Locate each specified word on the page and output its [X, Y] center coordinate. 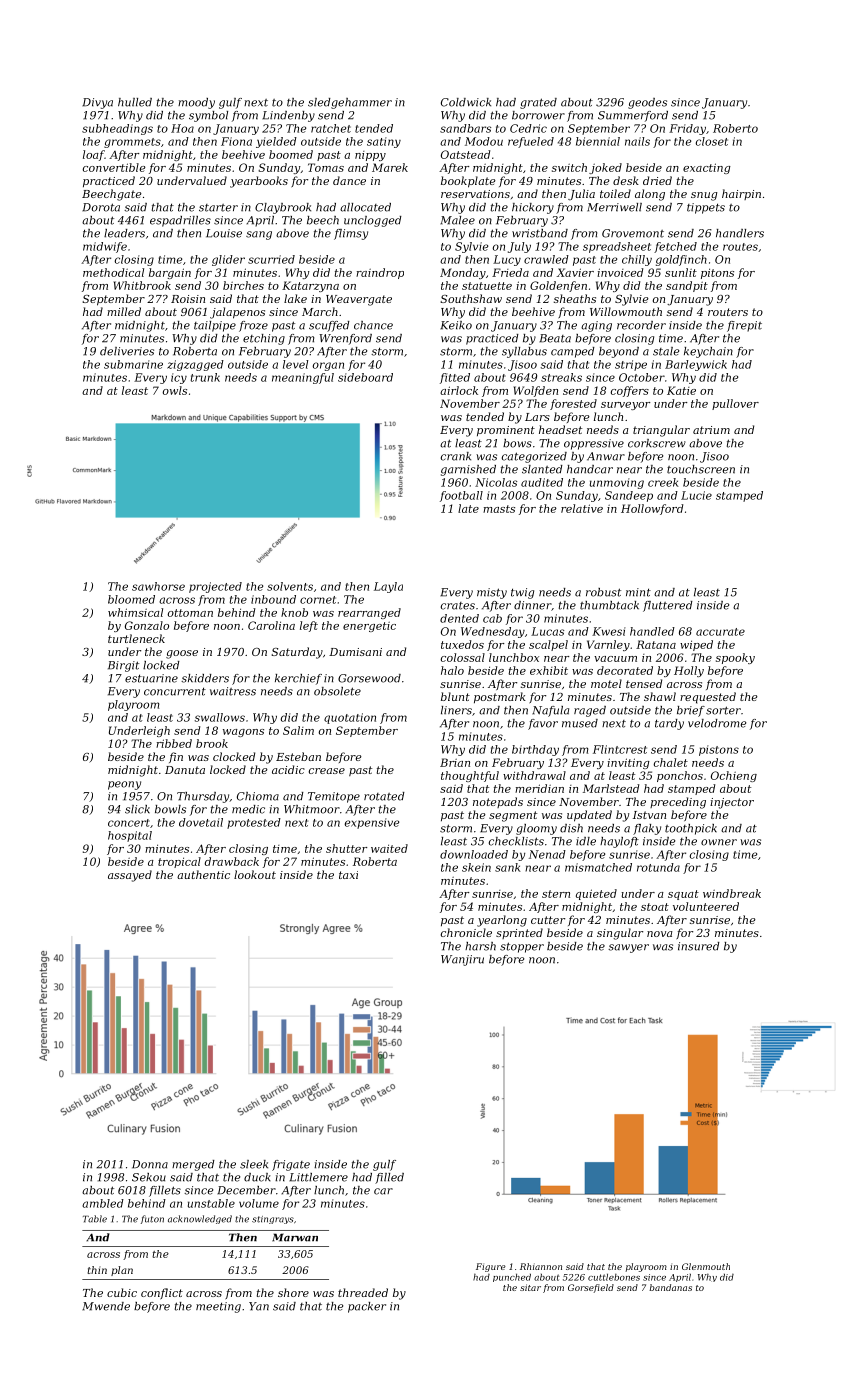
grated [538, 103]
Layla [388, 587]
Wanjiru [462, 960]
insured [699, 946]
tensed [644, 683]
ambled [103, 1203]
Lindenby [288, 116]
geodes [647, 103]
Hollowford [652, 509]
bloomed [131, 599]
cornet [318, 600]
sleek [254, 1164]
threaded [363, 1292]
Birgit [123, 666]
